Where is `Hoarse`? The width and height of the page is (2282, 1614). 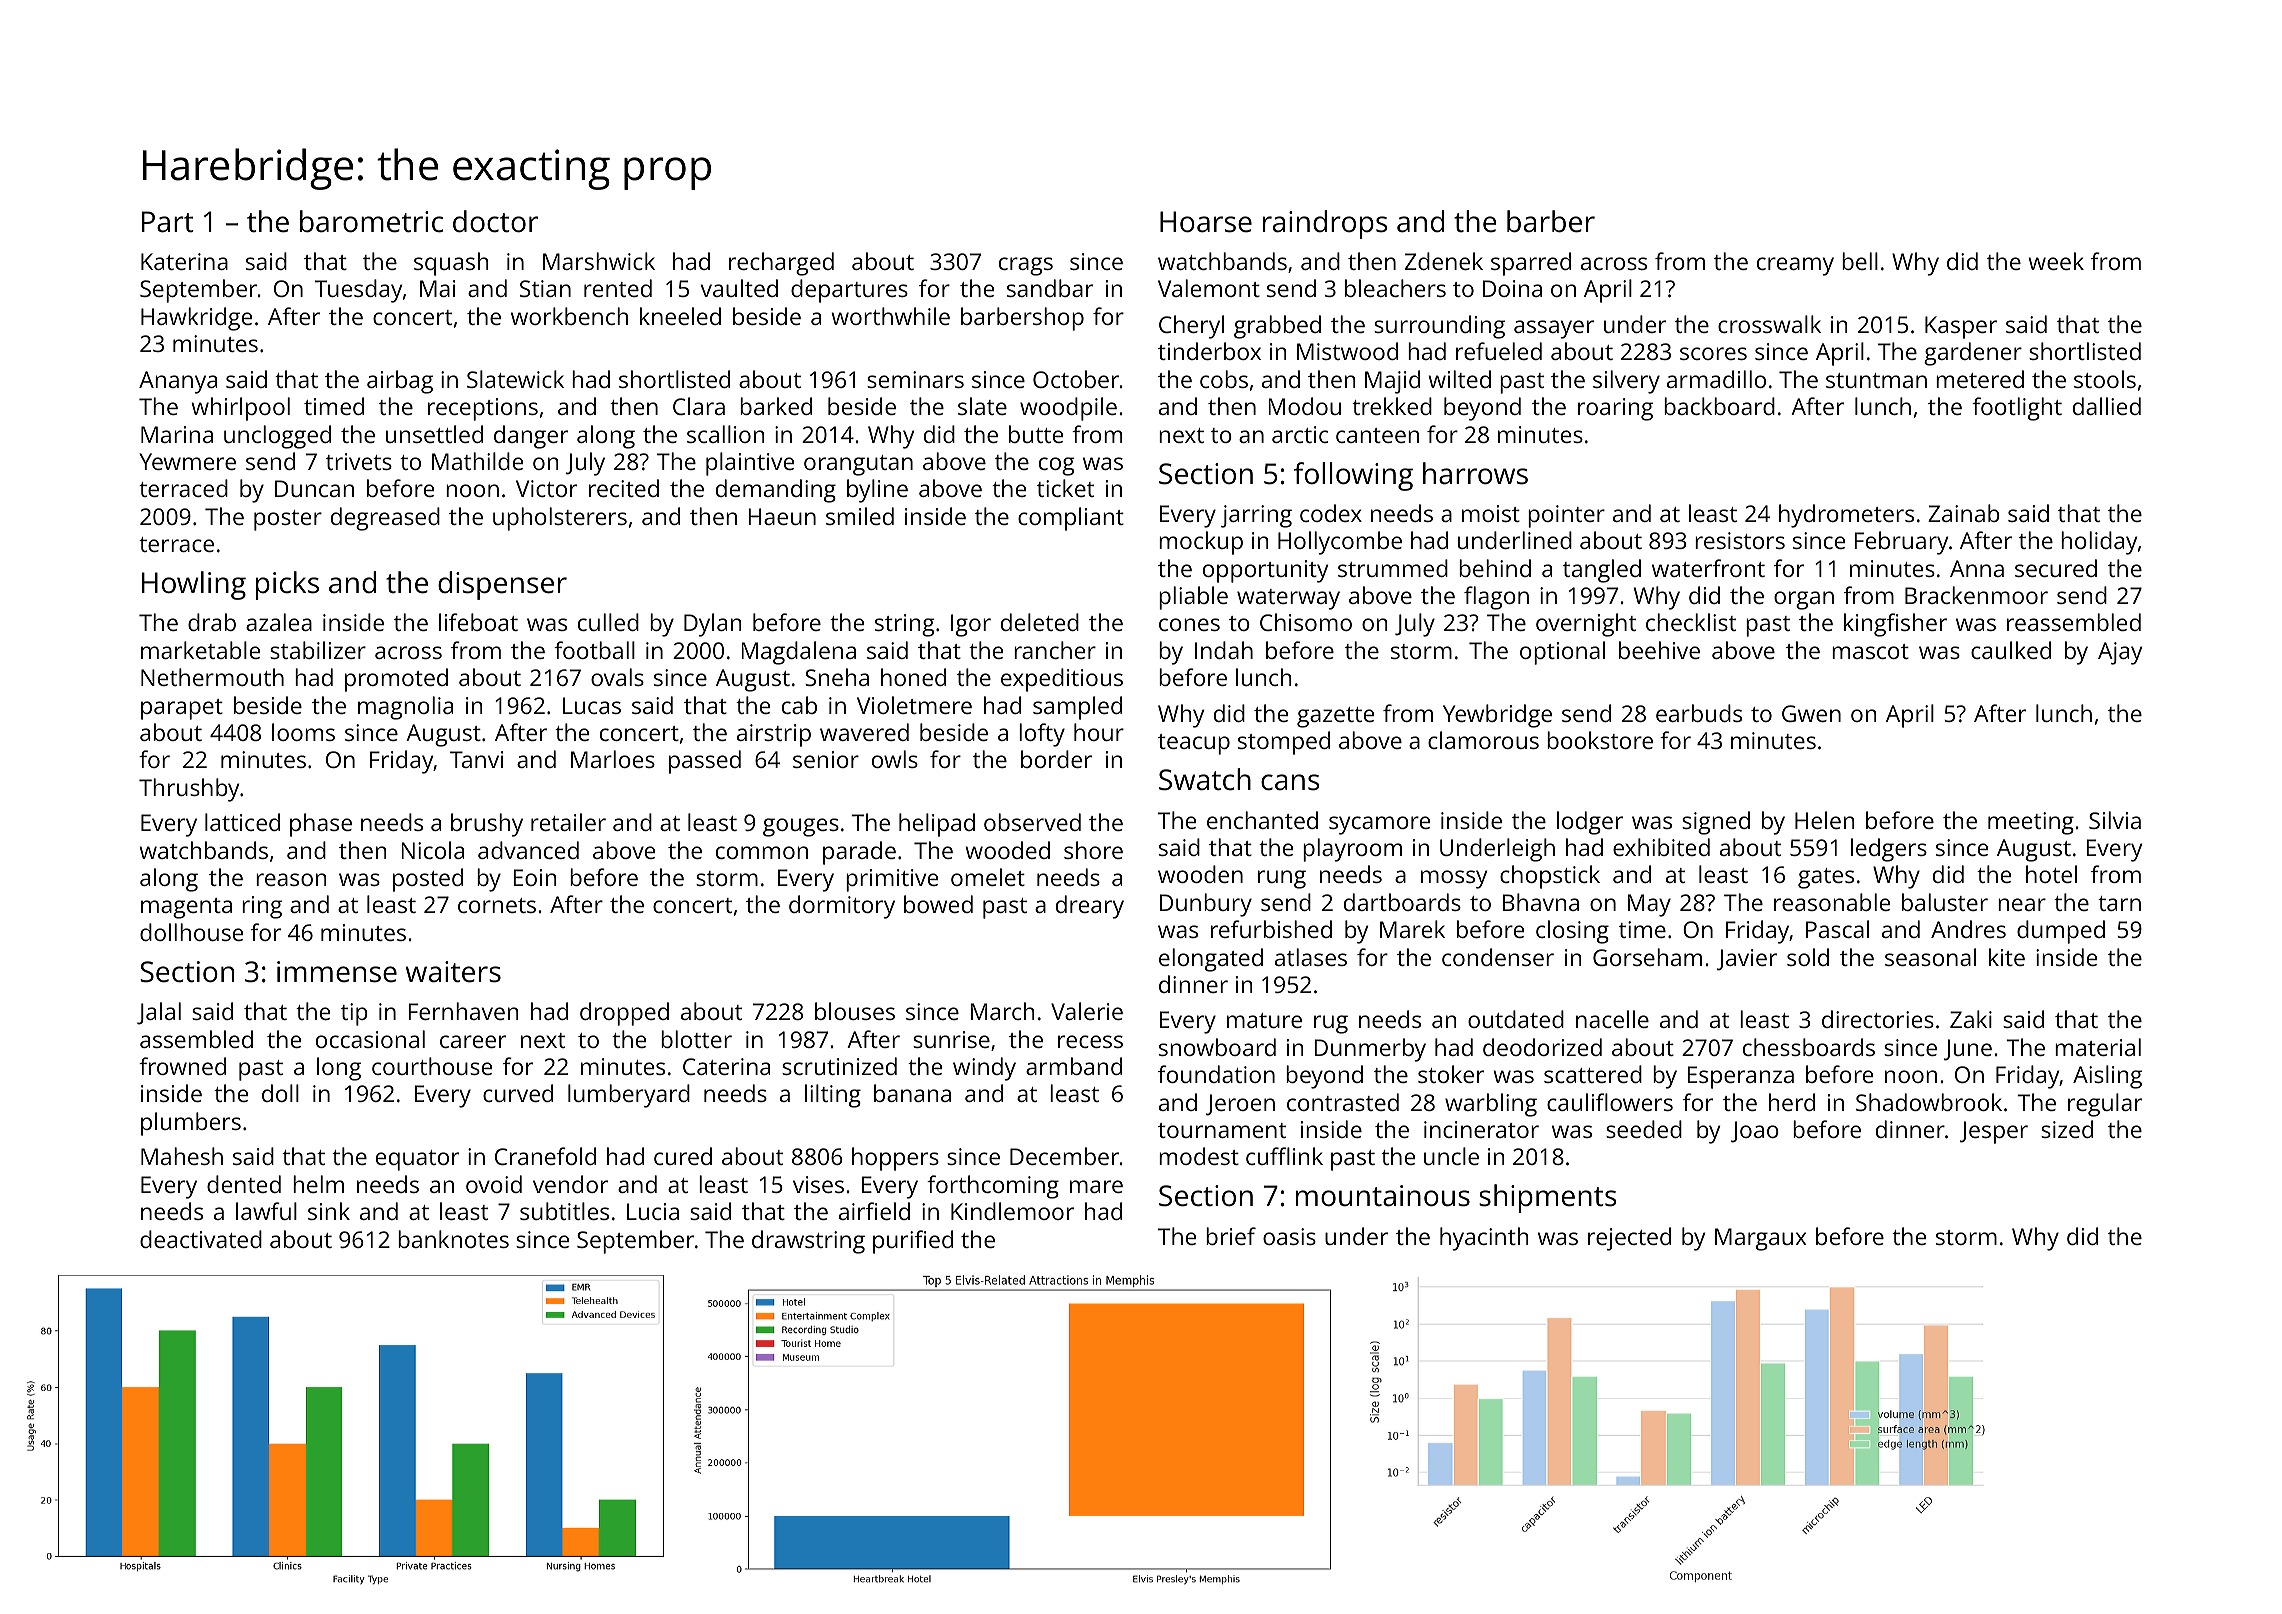 Hoarse is located at coordinates (1206, 222).
